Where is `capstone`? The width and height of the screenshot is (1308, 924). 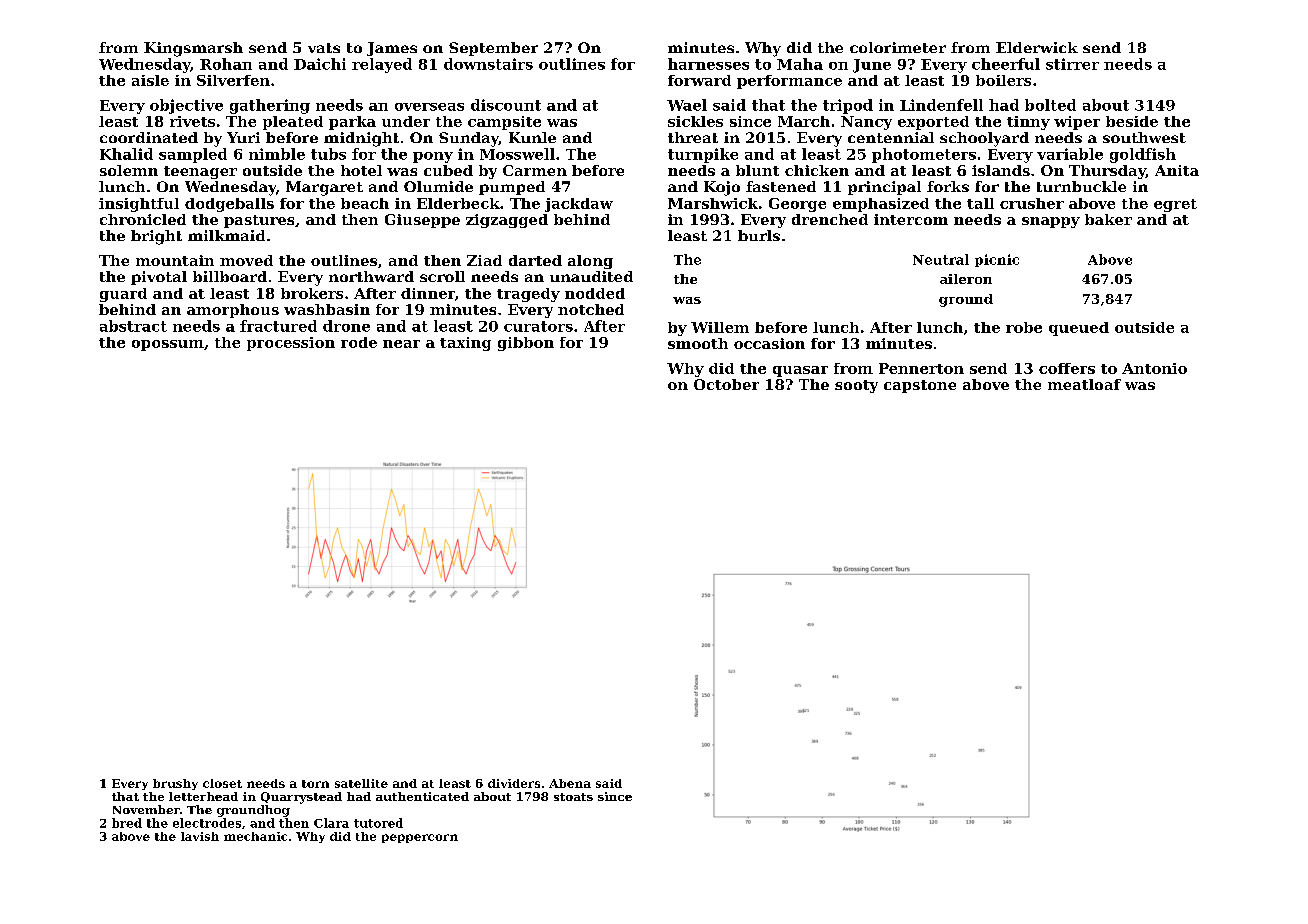
capstone is located at coordinates (920, 386).
